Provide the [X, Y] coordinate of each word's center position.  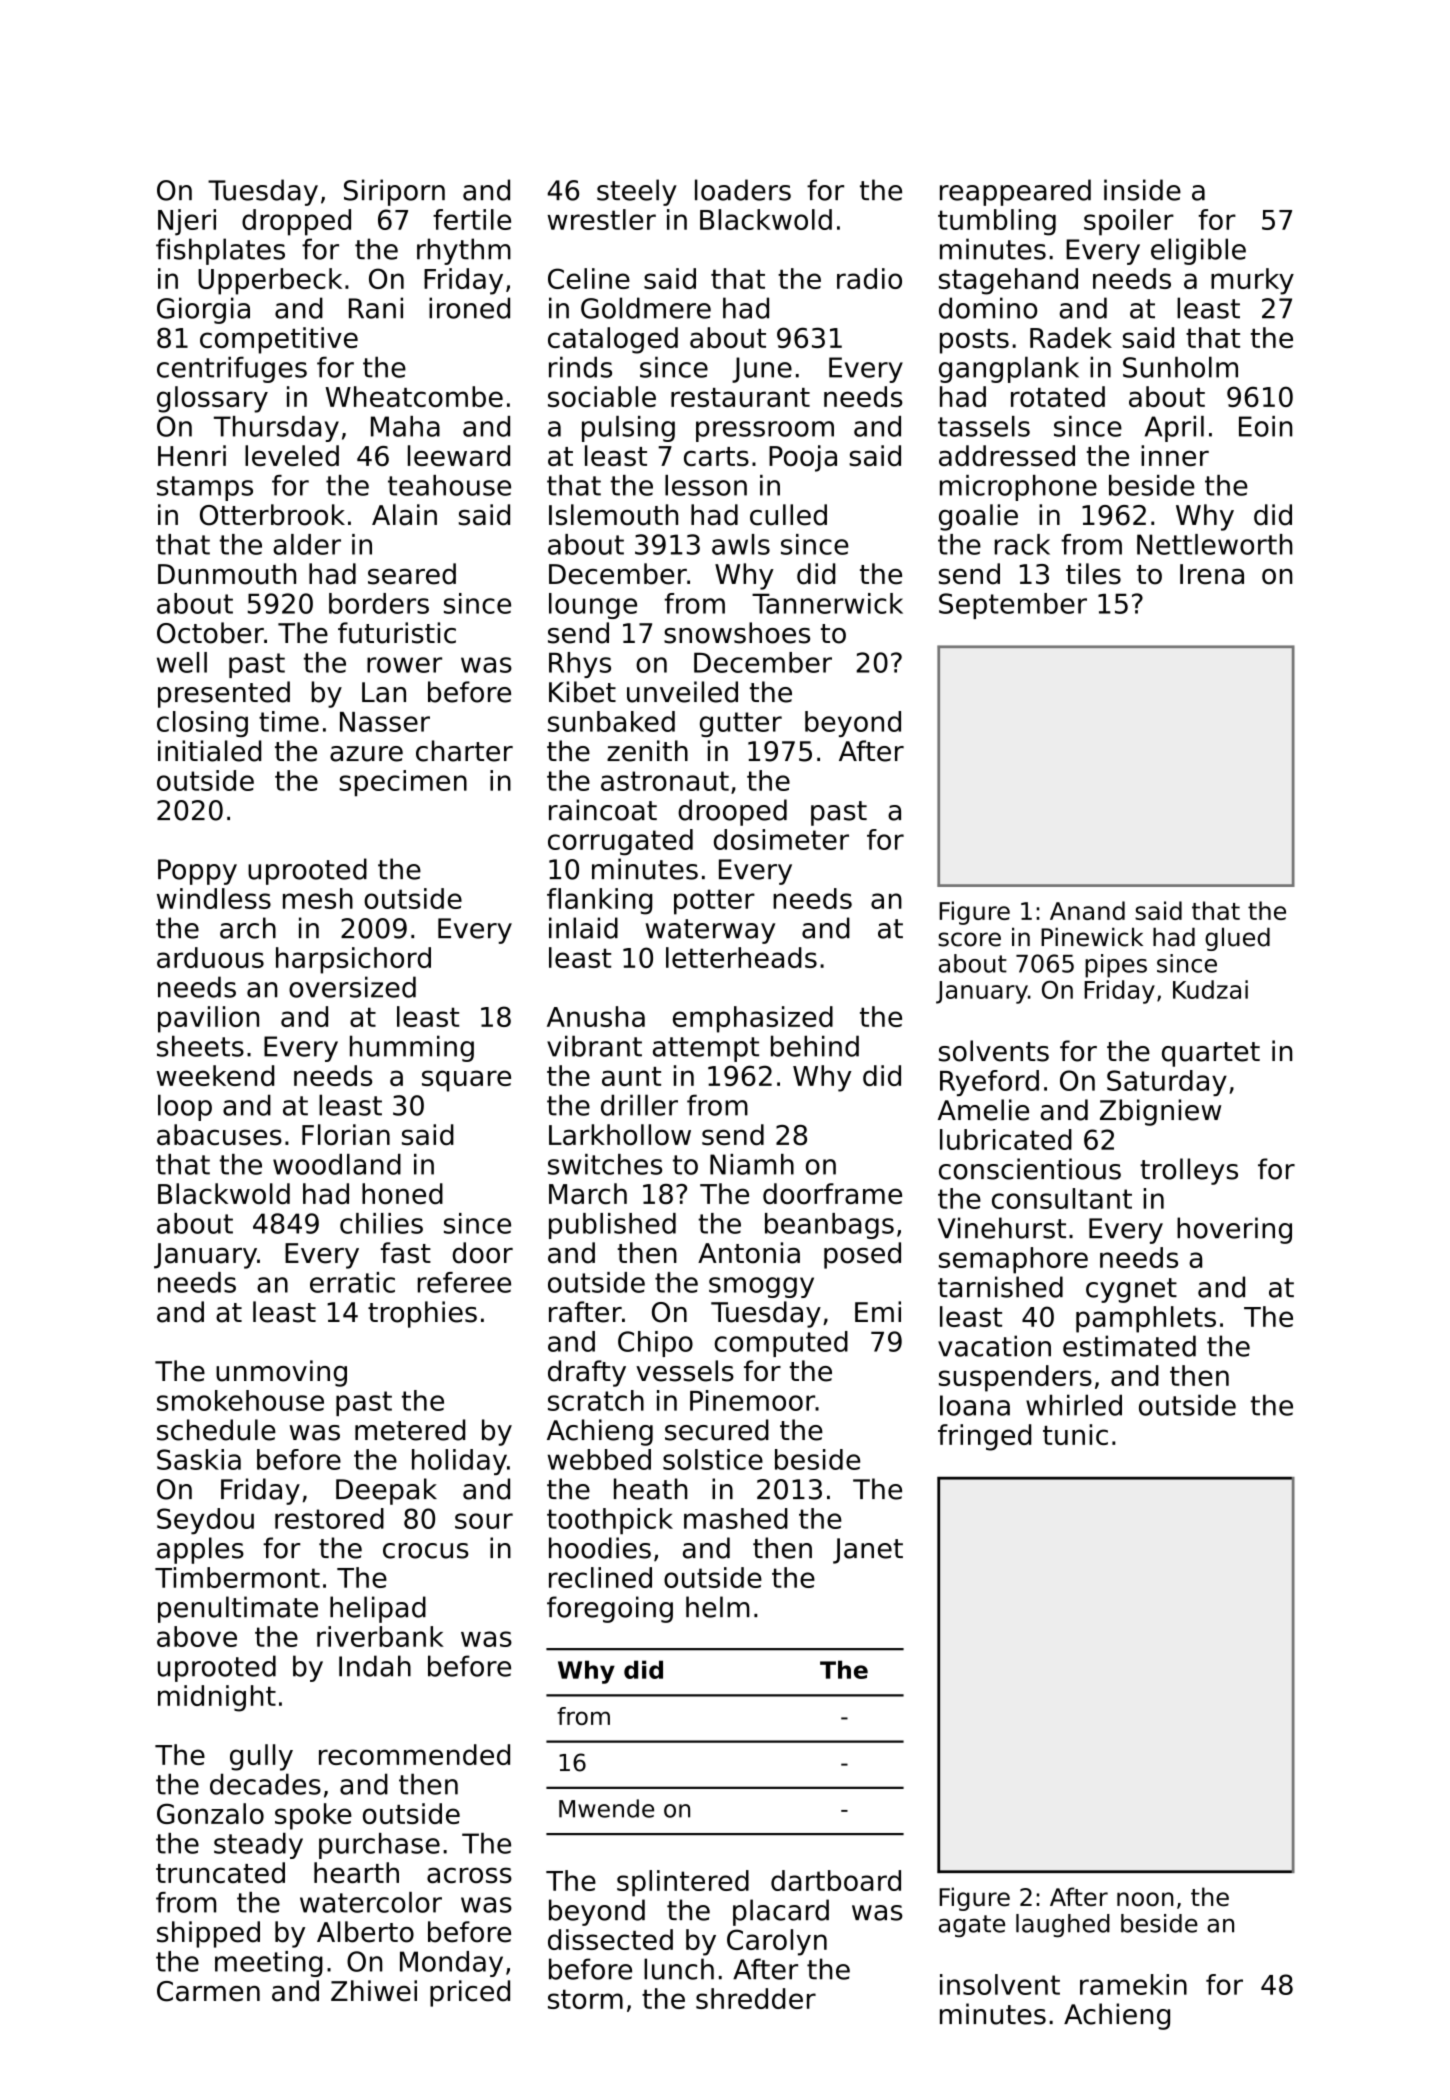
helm [718, 1607]
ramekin [1133, 1984]
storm [585, 1999]
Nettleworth [1214, 544]
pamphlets [1146, 1319]
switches [605, 1164]
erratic [352, 1282]
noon [1145, 1899]
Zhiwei [374, 1991]
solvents [994, 1051]
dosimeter [781, 839]
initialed [209, 751]
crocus [426, 1551]
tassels [984, 426]
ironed [469, 308]
